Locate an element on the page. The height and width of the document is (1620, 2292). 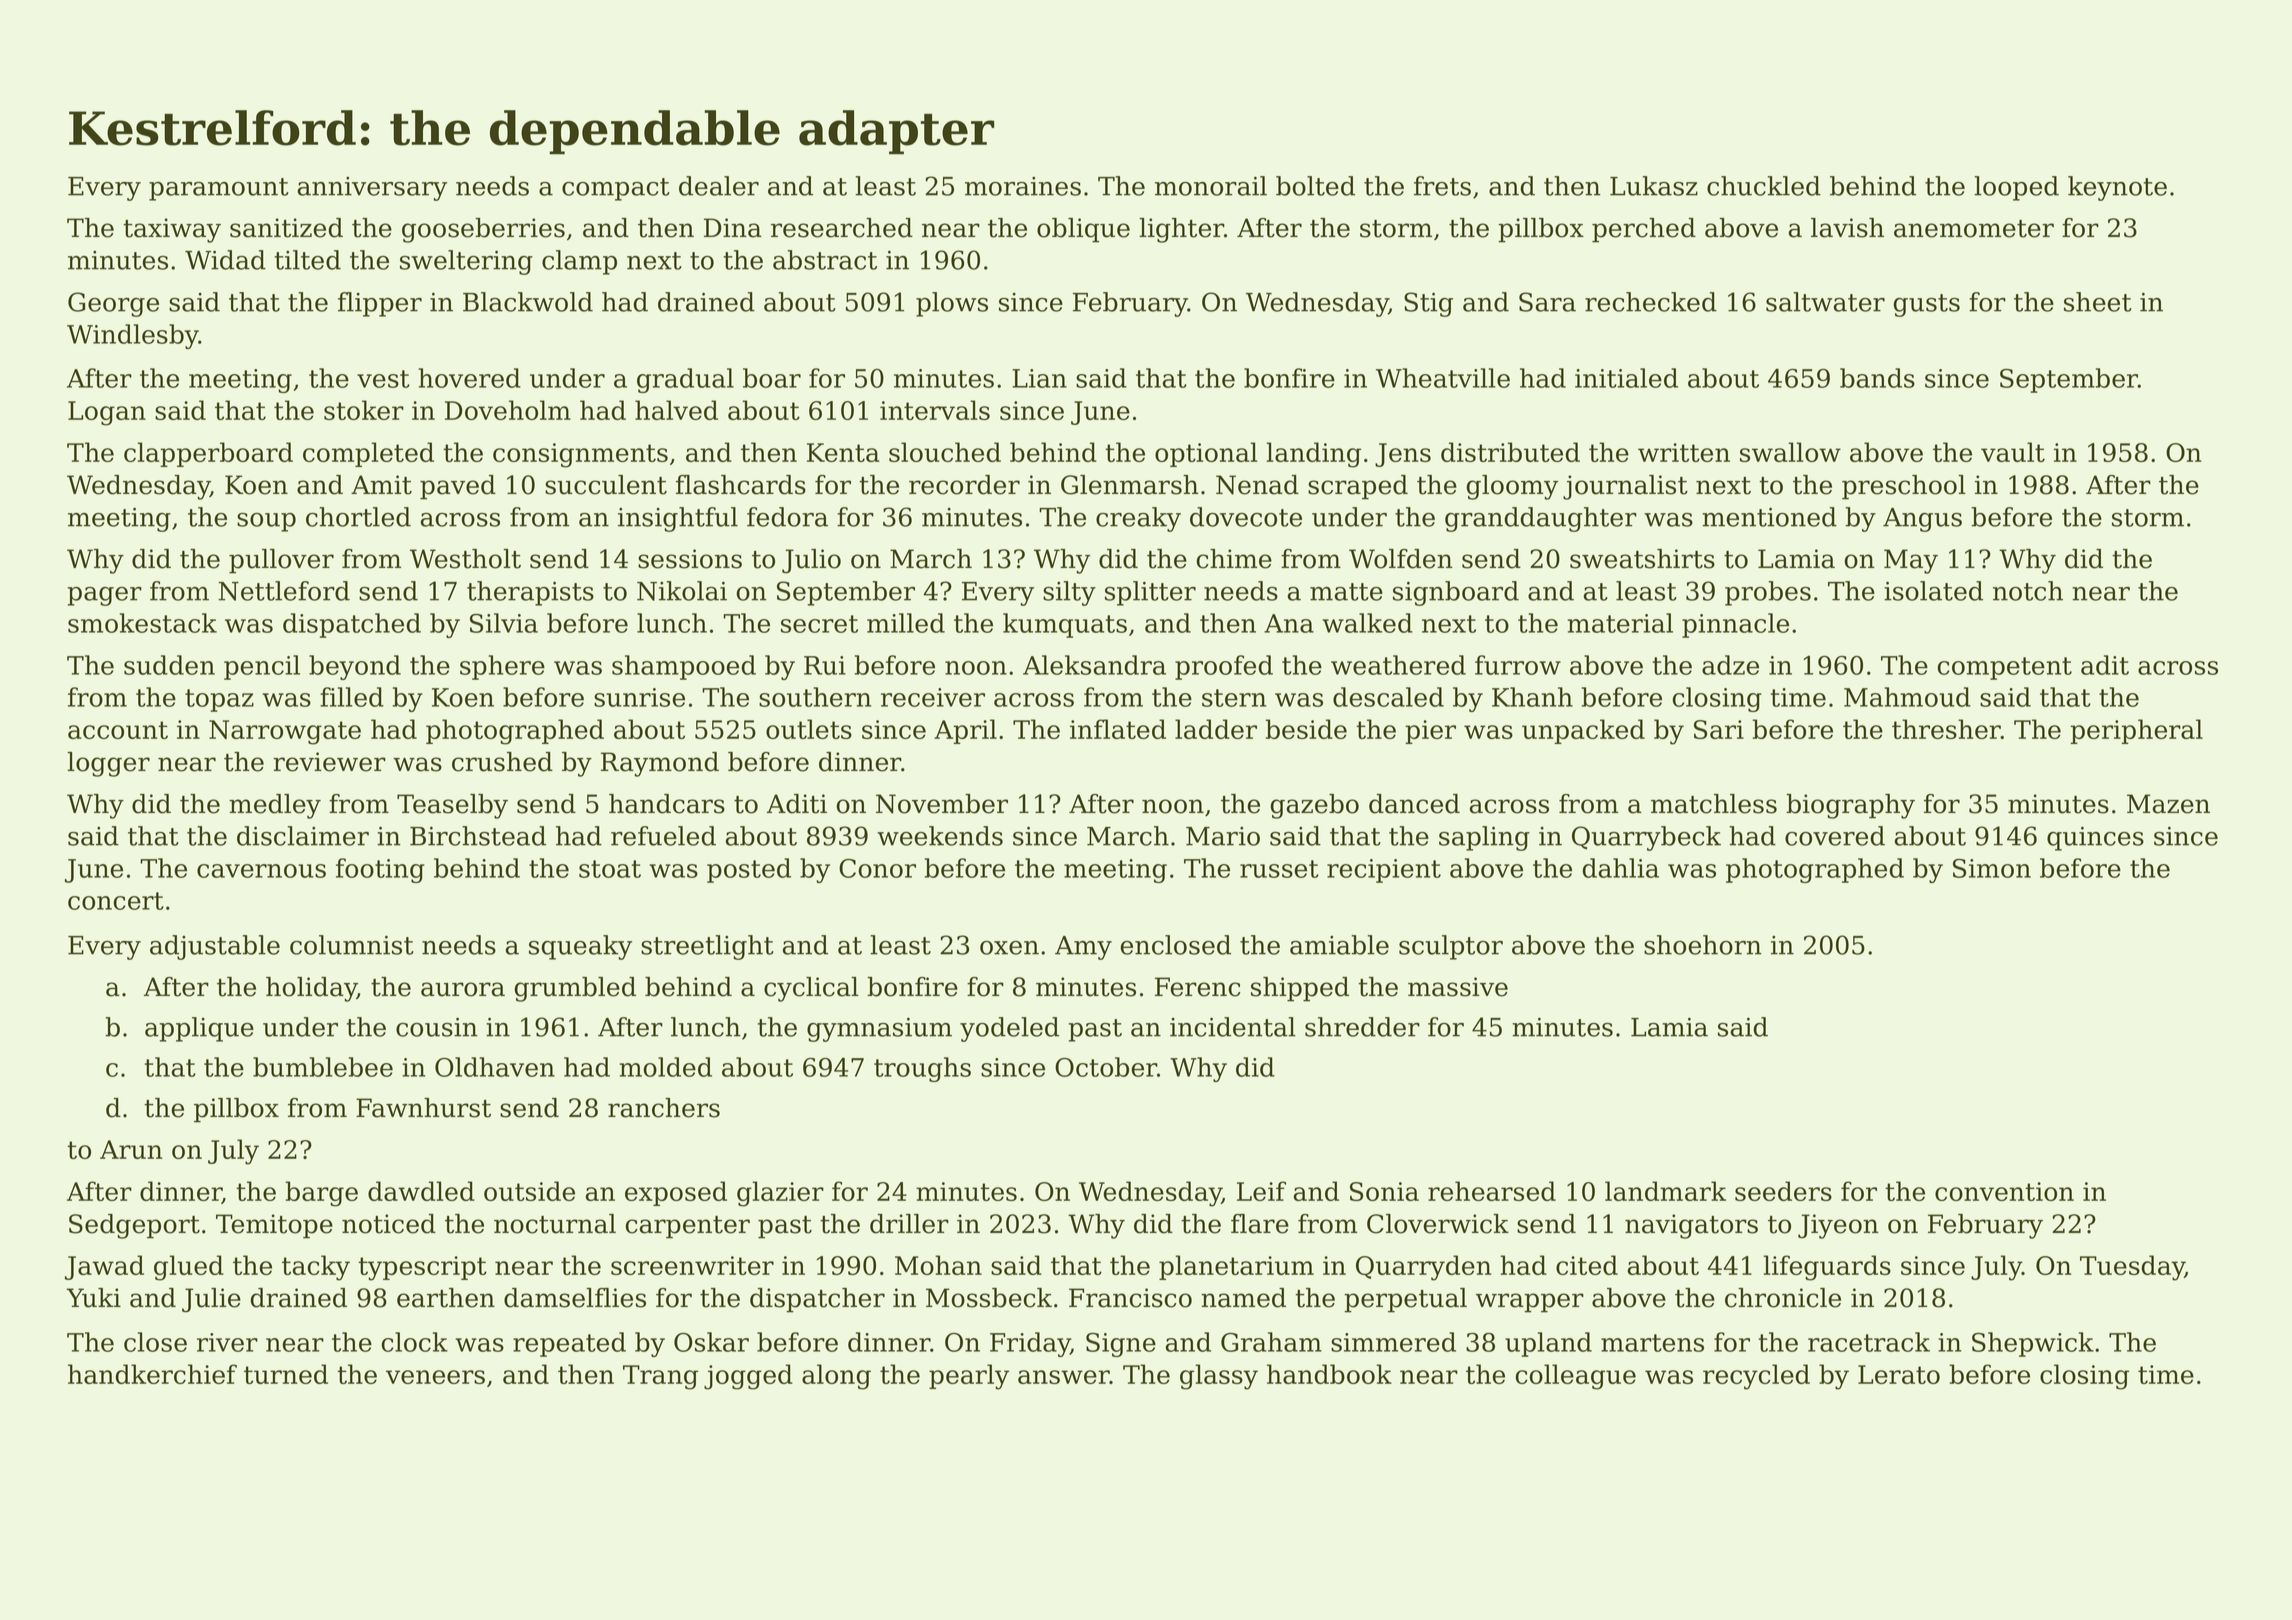
Temitope is located at coordinates (274, 1226).
